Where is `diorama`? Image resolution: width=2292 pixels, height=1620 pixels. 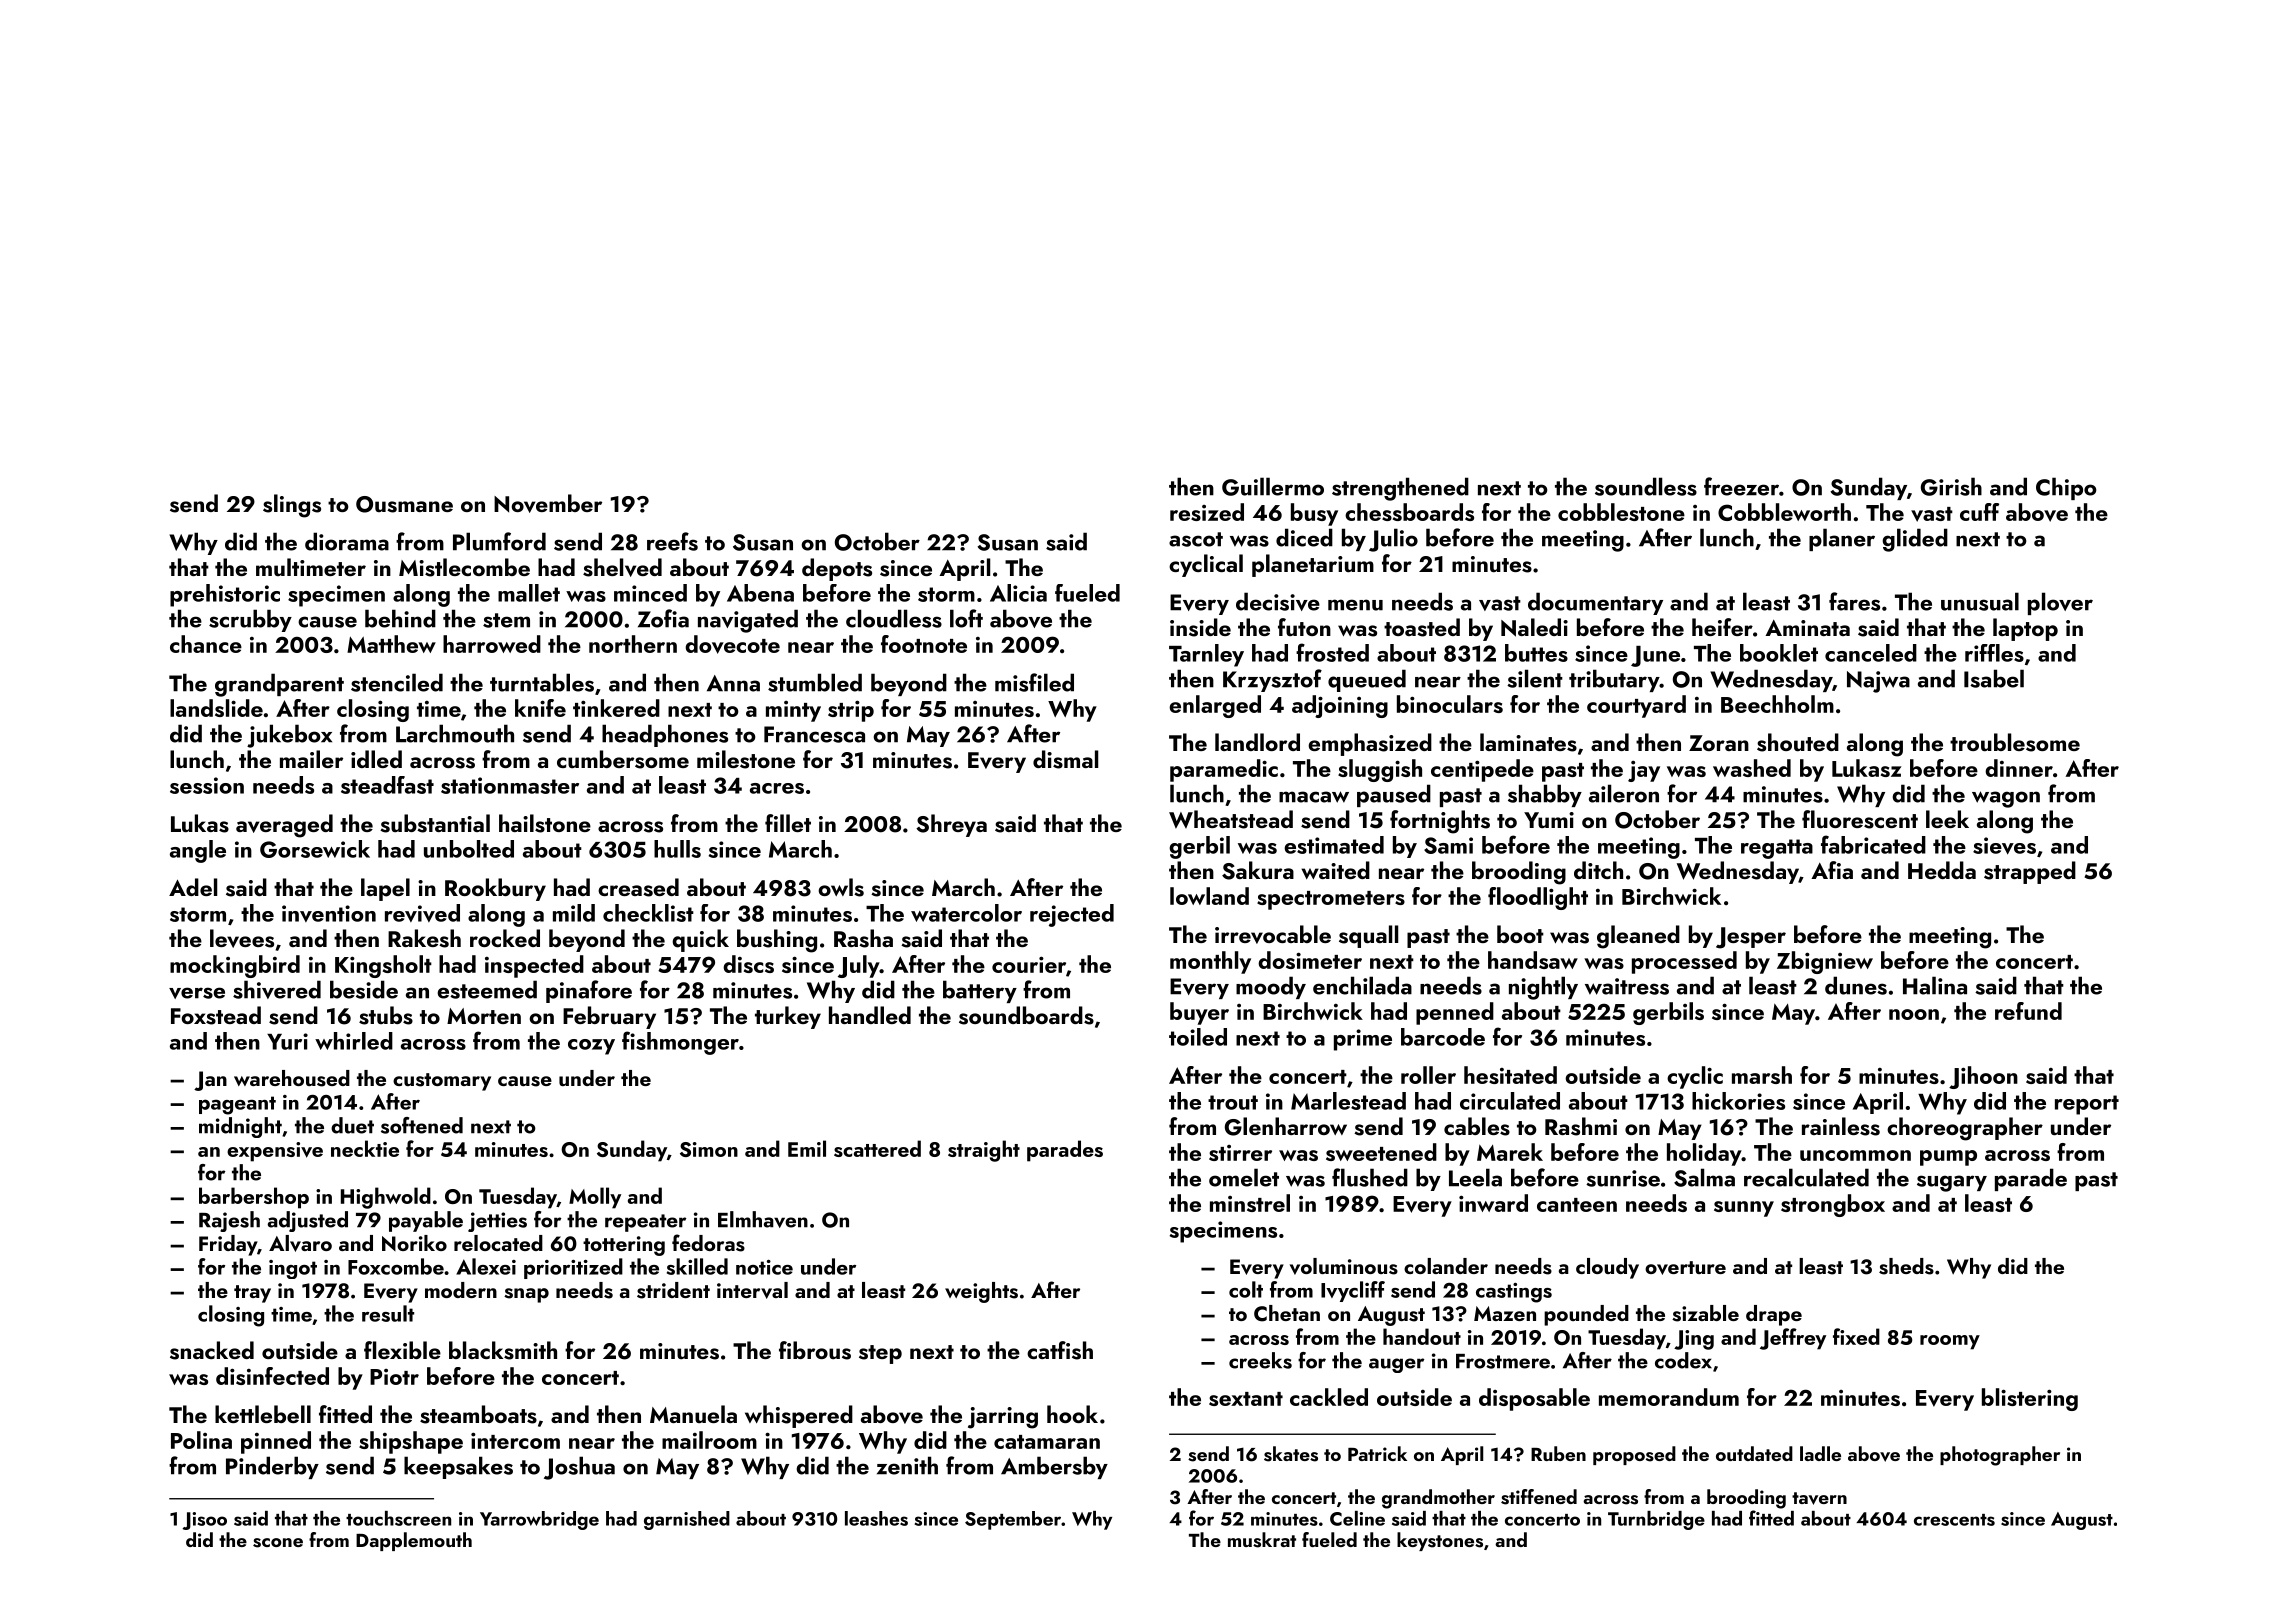 diorama is located at coordinates (347, 541).
